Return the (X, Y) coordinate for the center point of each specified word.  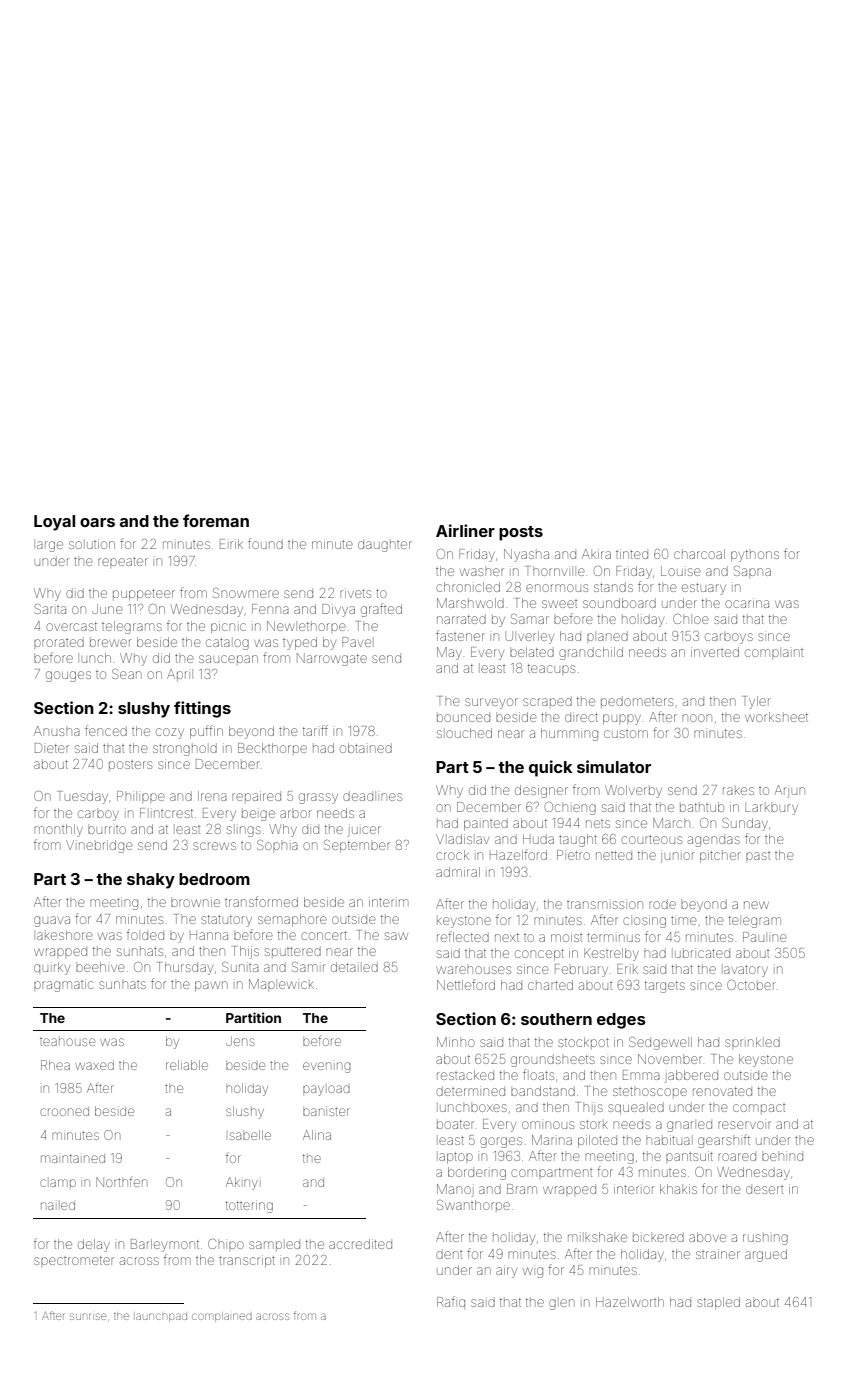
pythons (755, 556)
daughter (385, 546)
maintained (73, 1158)
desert (764, 1190)
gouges (68, 676)
